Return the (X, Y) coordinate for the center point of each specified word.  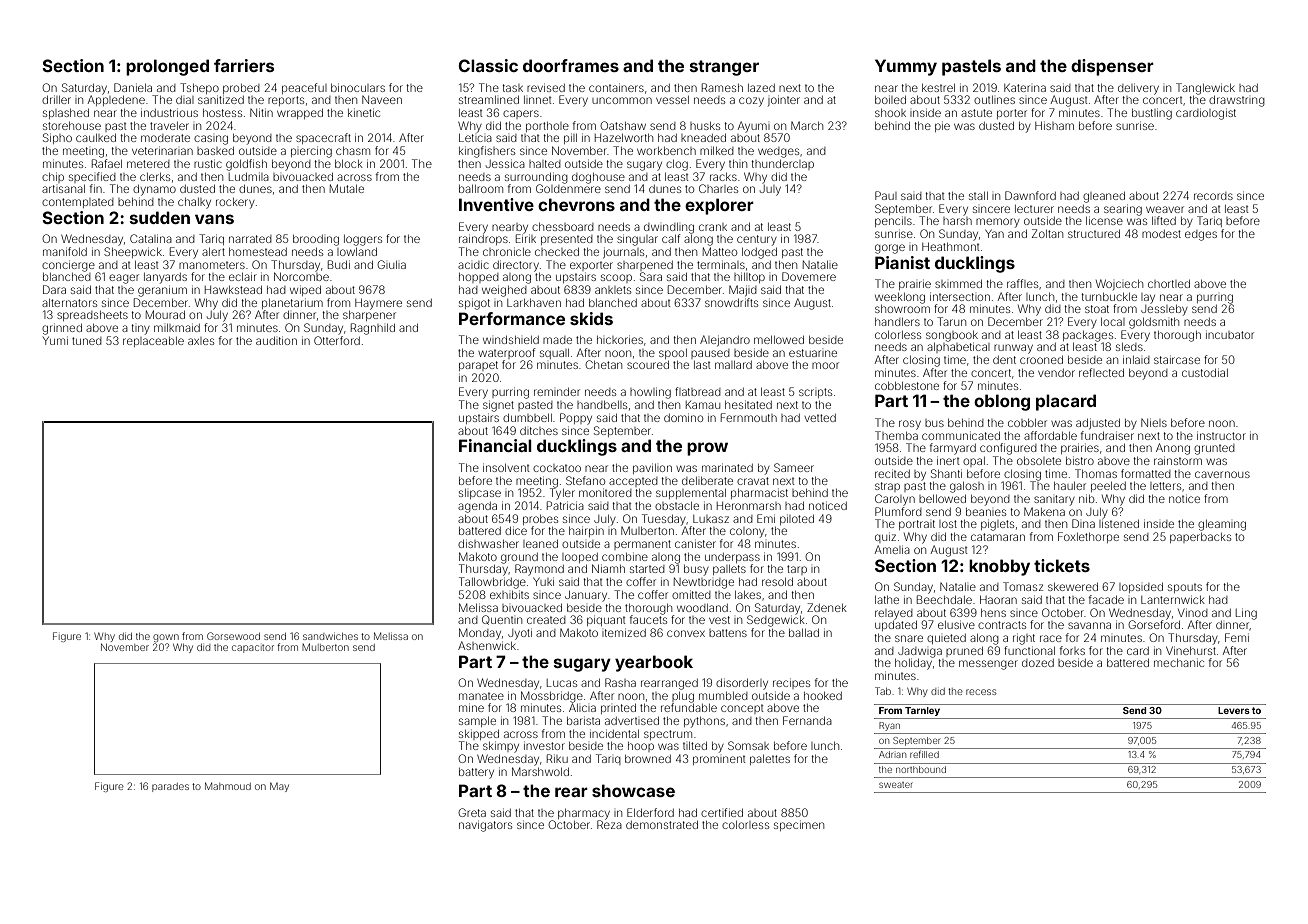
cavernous (1222, 474)
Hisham (1054, 125)
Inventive (496, 204)
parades (170, 787)
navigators (485, 826)
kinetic (364, 112)
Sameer (794, 467)
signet (498, 406)
